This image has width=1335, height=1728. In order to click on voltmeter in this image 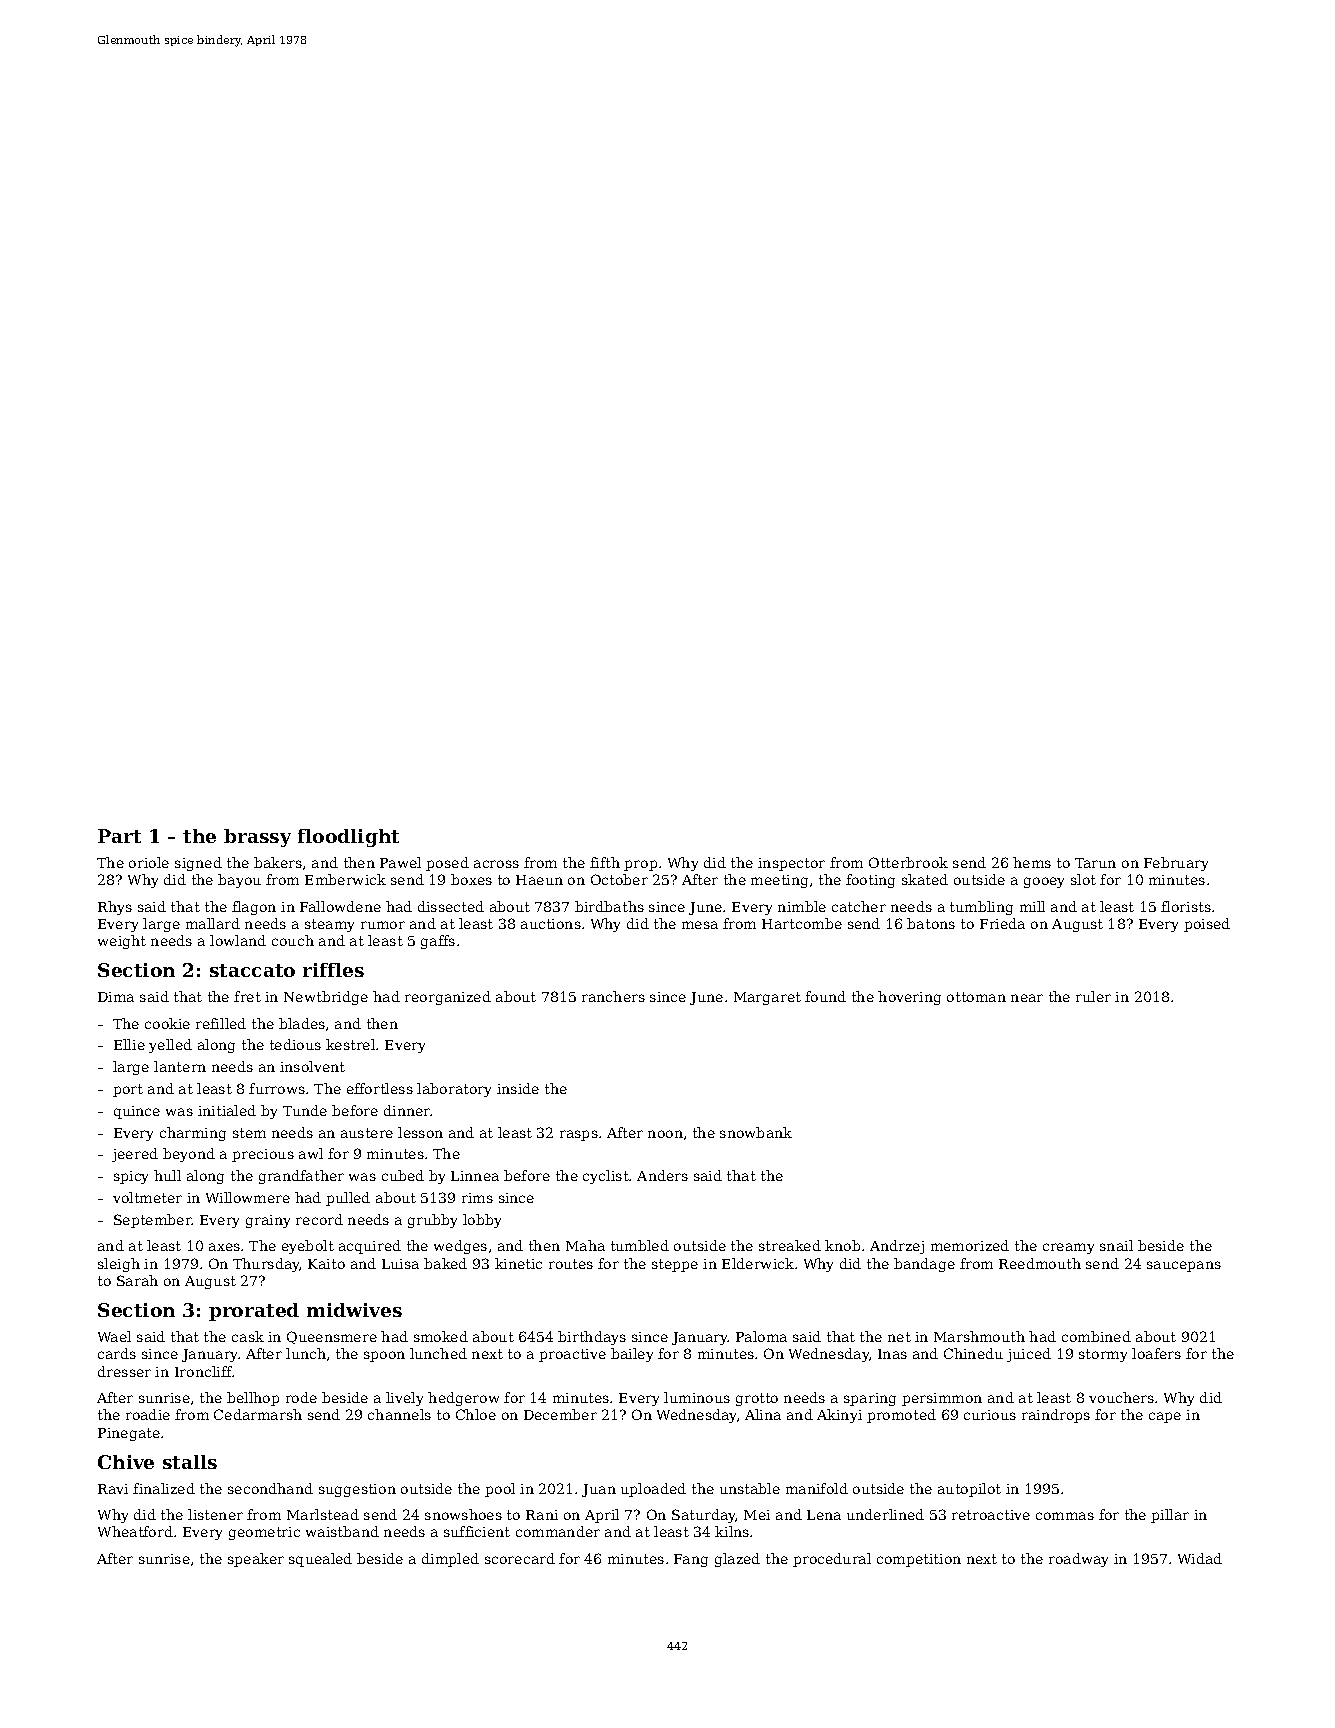, I will do `click(147, 1197)`.
